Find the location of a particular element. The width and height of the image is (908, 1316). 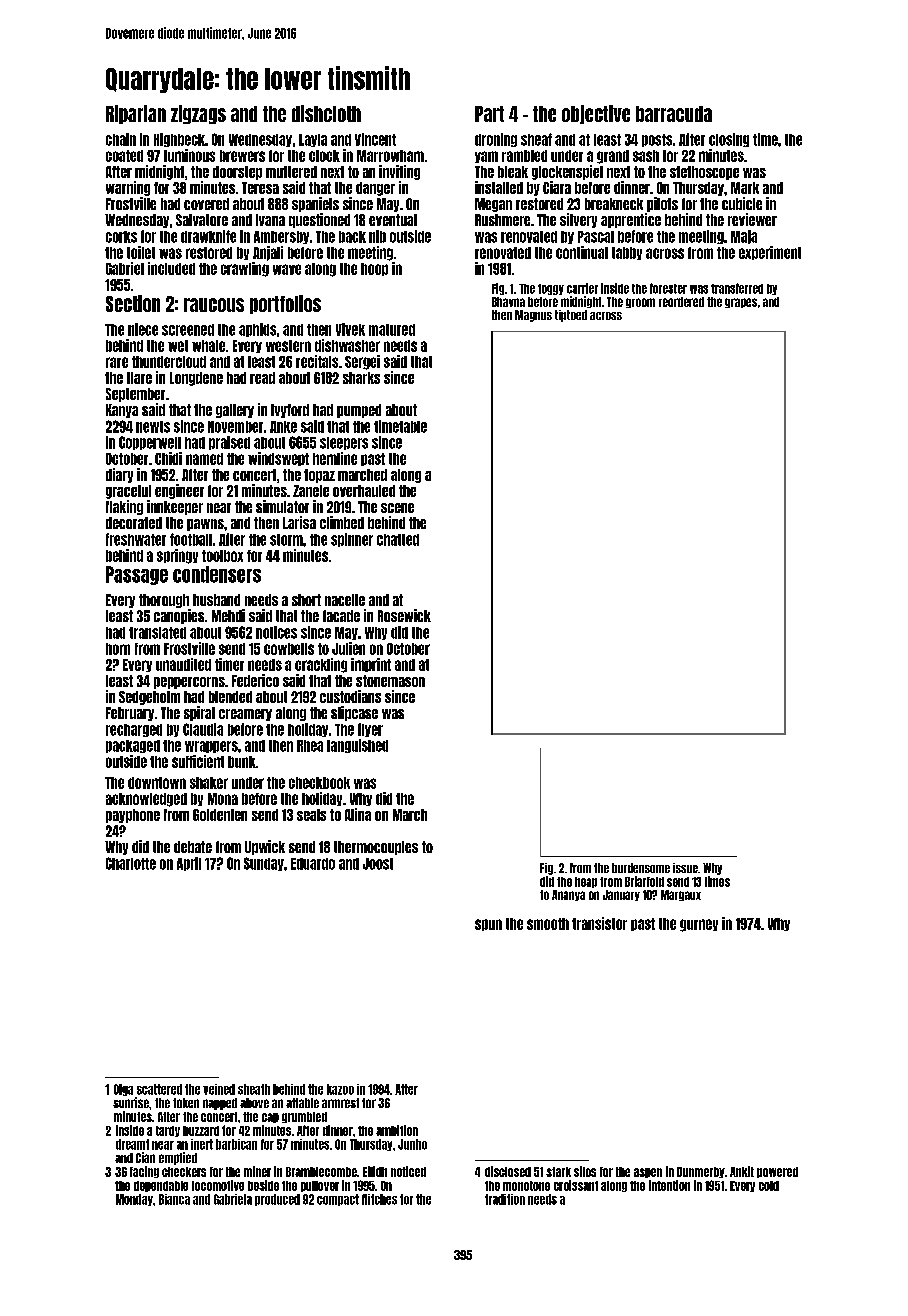

gurney is located at coordinates (699, 925).
